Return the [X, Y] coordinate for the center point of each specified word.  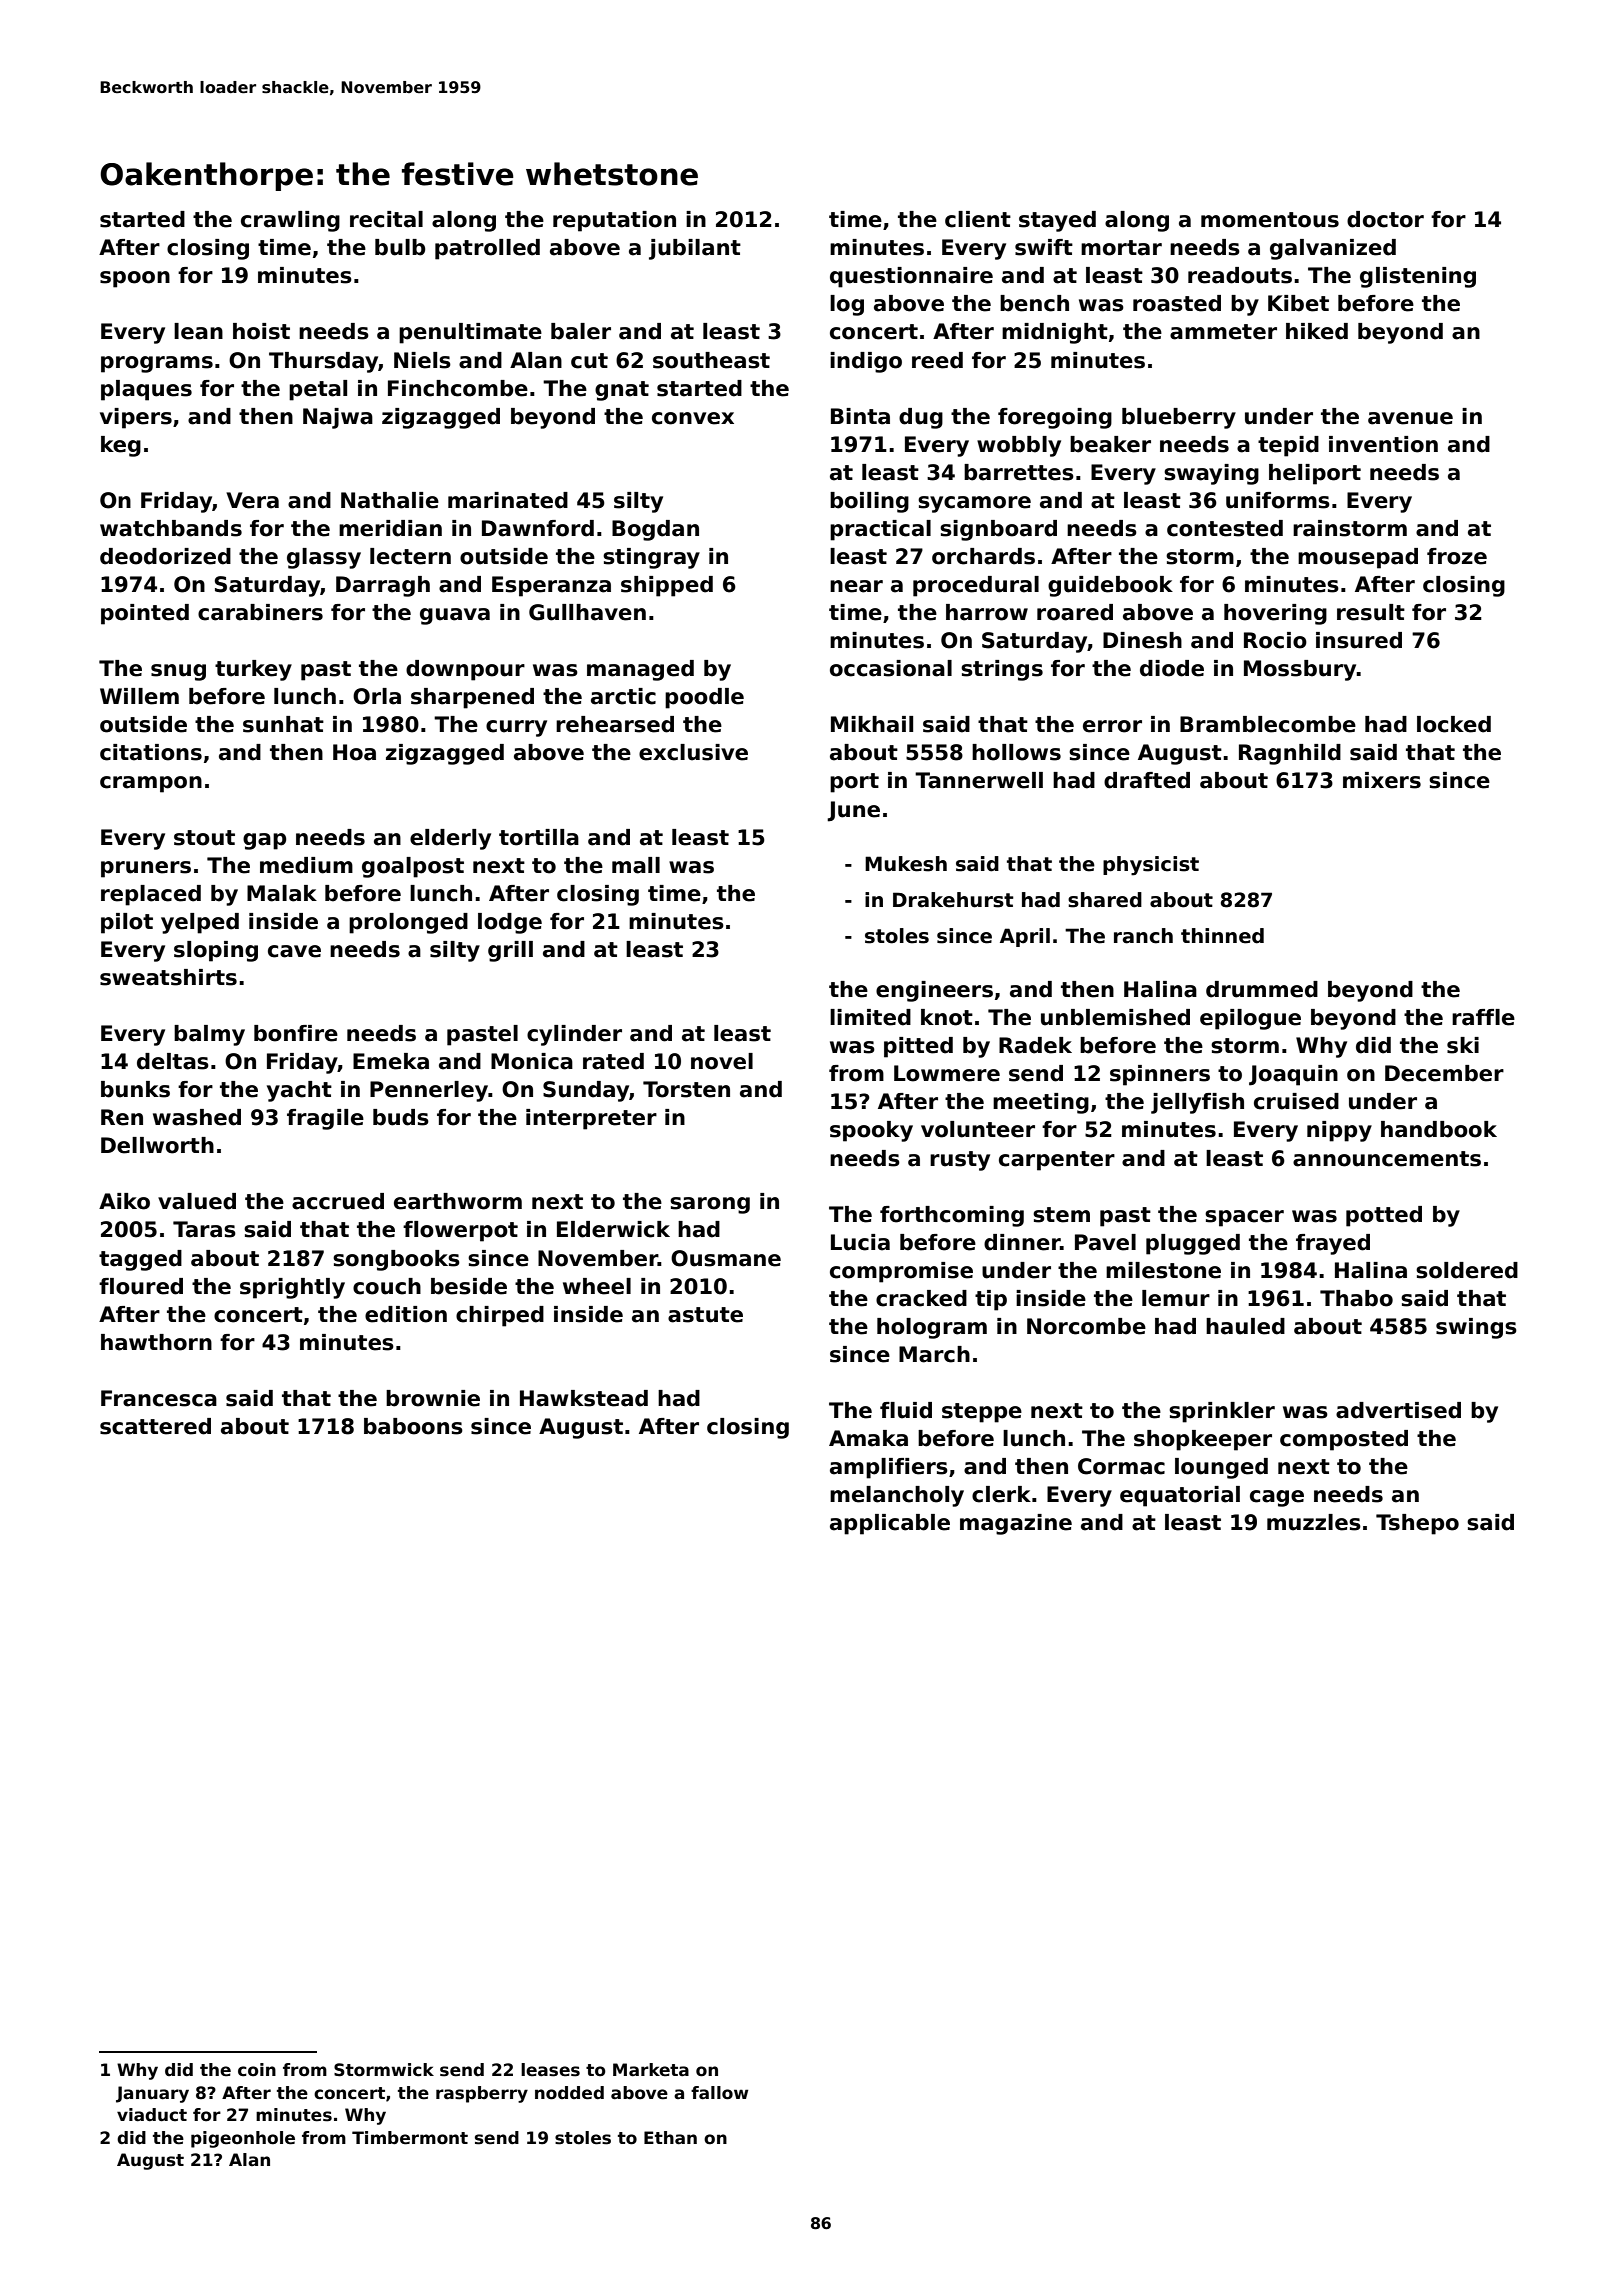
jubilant [695, 249]
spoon [135, 279]
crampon [151, 784]
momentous [1270, 220]
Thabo [1356, 1298]
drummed [1262, 989]
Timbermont [410, 2138]
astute [705, 1315]
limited [870, 1017]
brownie [433, 1398]
